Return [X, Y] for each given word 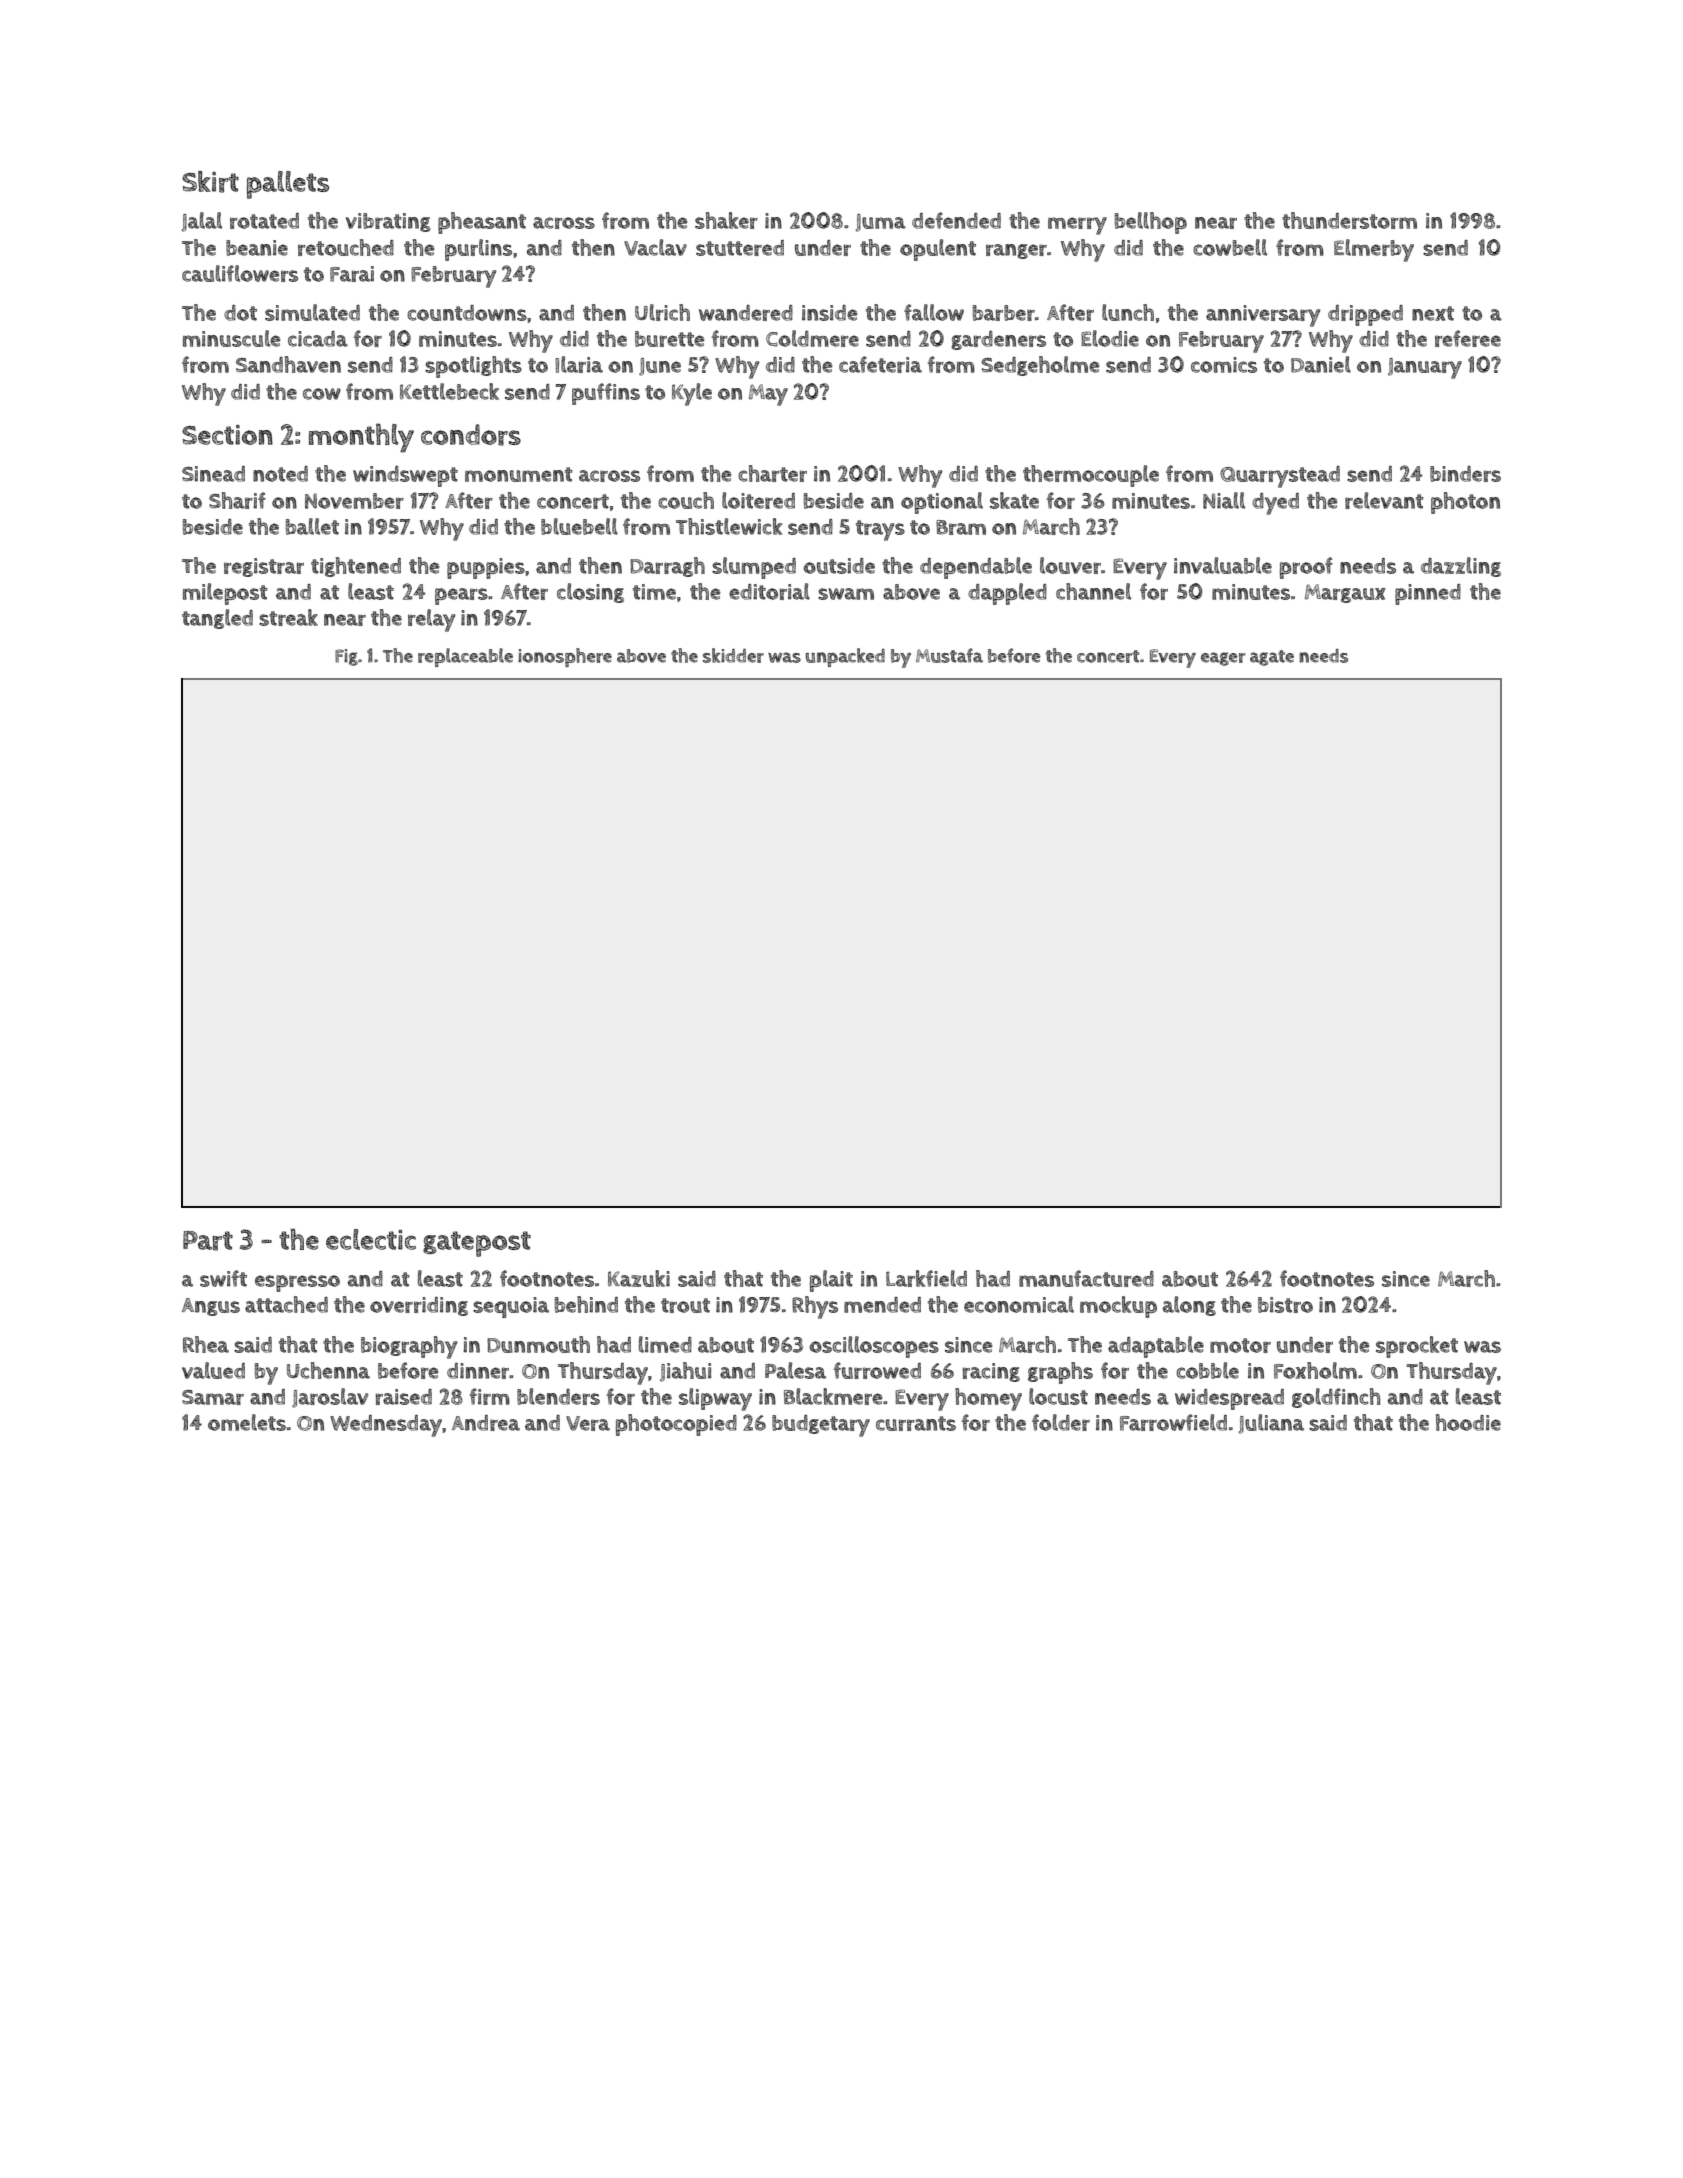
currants [916, 1423]
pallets [288, 185]
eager [1223, 659]
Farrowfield [1173, 1422]
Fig [346, 657]
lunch [1128, 312]
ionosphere [565, 657]
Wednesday [386, 1426]
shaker [726, 220]
